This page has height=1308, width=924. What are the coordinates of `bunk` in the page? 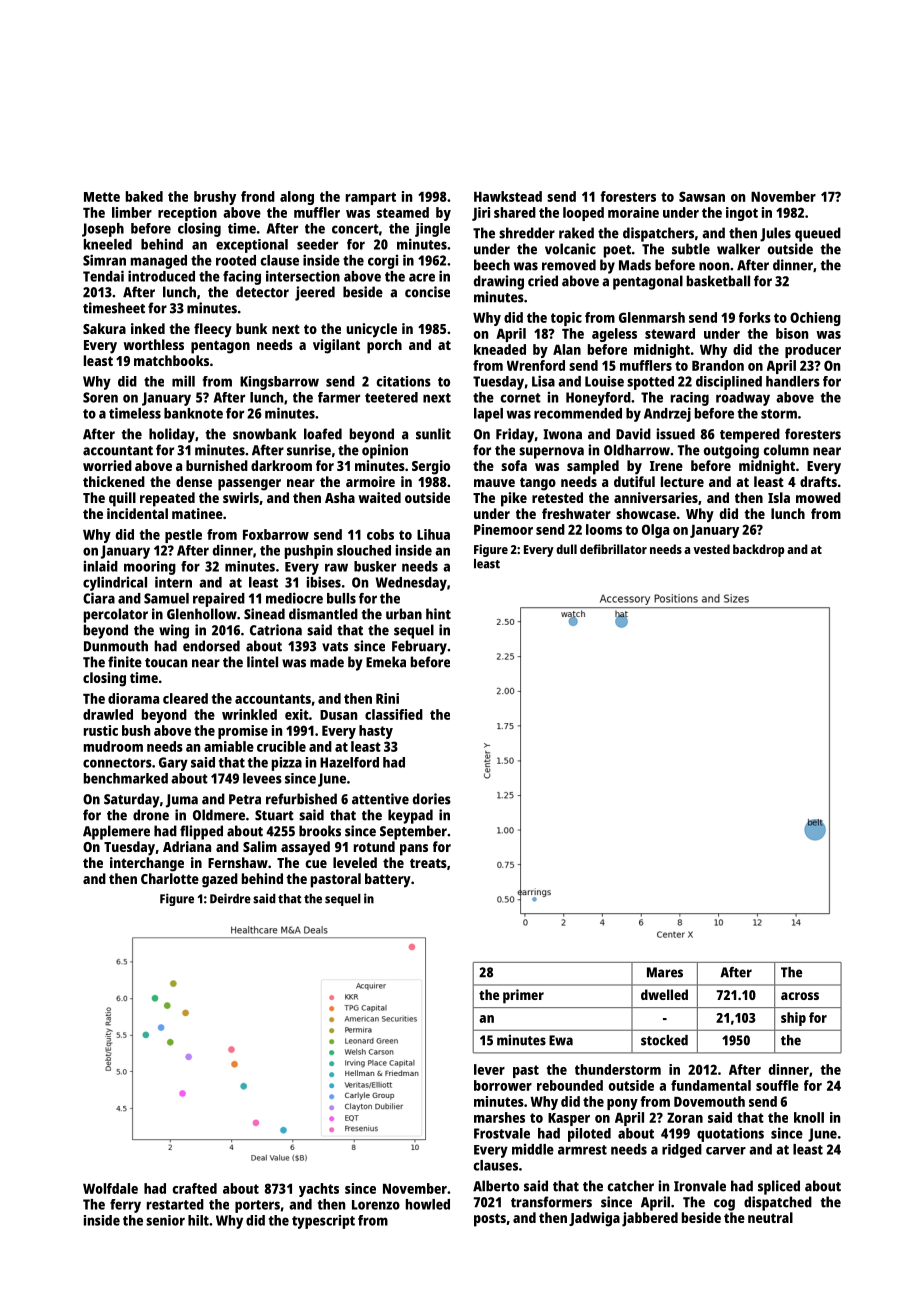 It's located at (251, 328).
